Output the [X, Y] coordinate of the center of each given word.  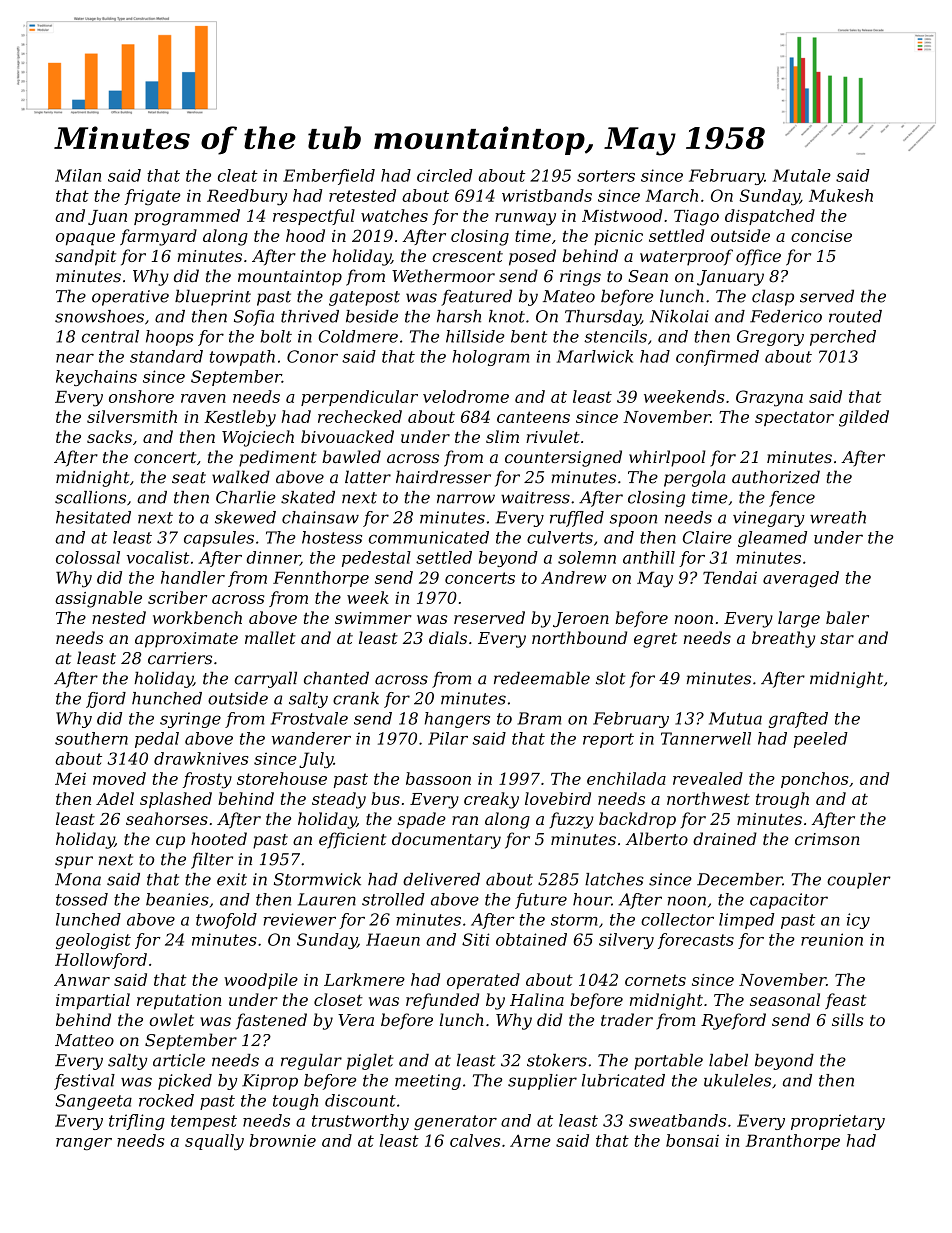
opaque [85, 239]
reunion [832, 939]
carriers [180, 658]
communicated [429, 537]
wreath [838, 517]
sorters [606, 176]
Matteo [84, 1040]
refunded [442, 1001]
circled [445, 175]
